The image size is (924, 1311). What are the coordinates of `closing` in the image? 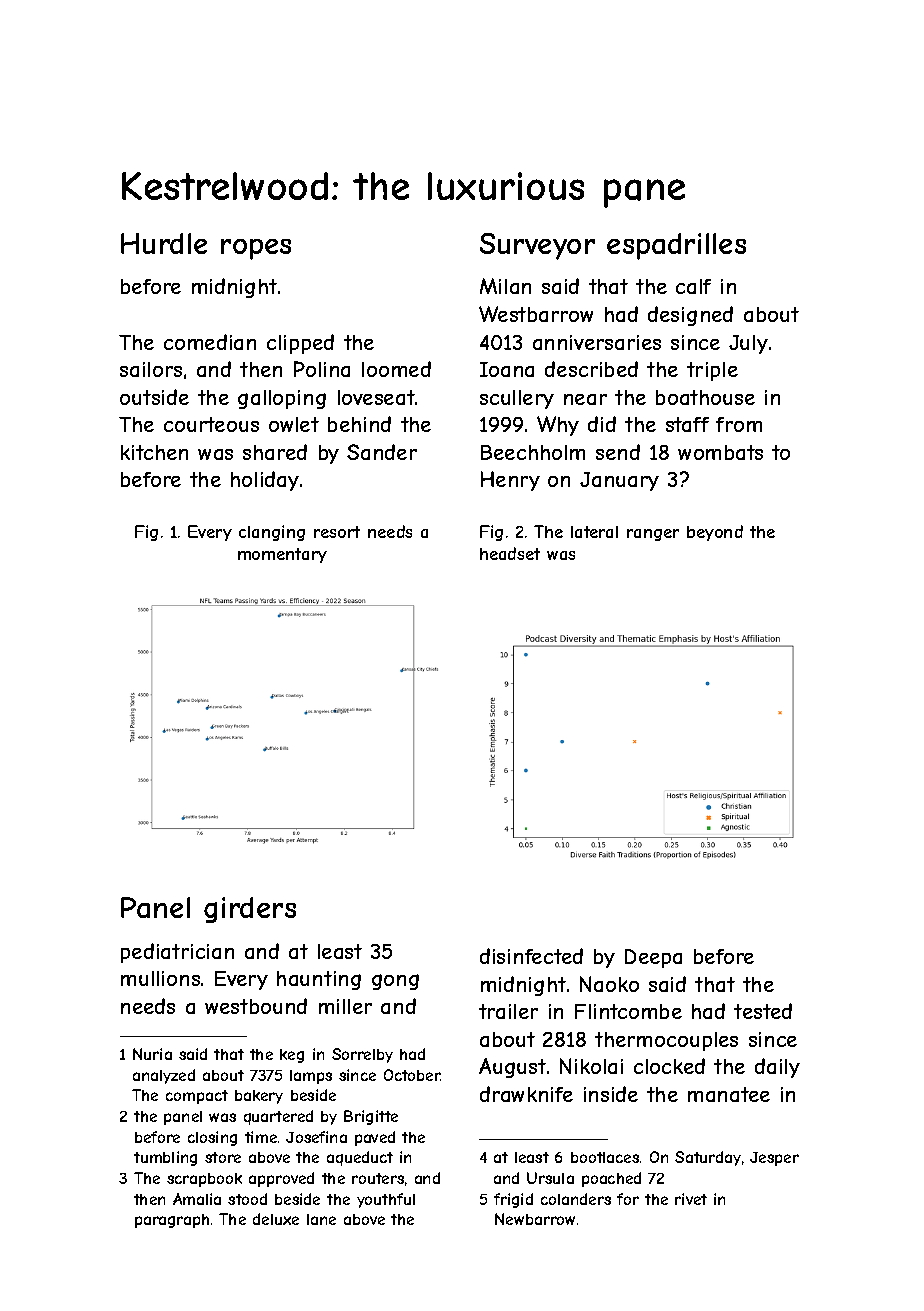 It's located at (212, 1138).
